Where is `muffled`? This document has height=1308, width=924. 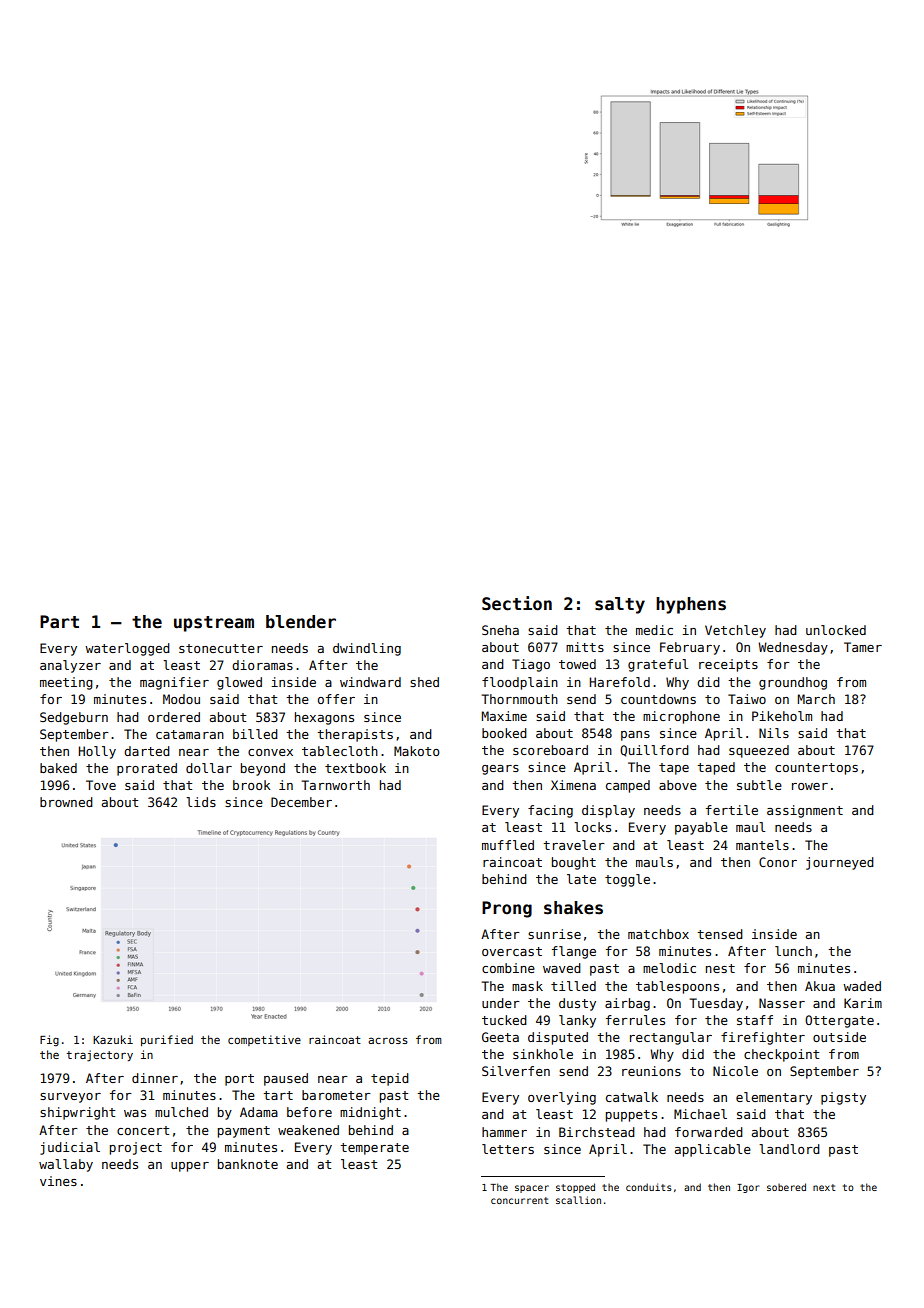
muffled is located at coordinates (508, 845).
